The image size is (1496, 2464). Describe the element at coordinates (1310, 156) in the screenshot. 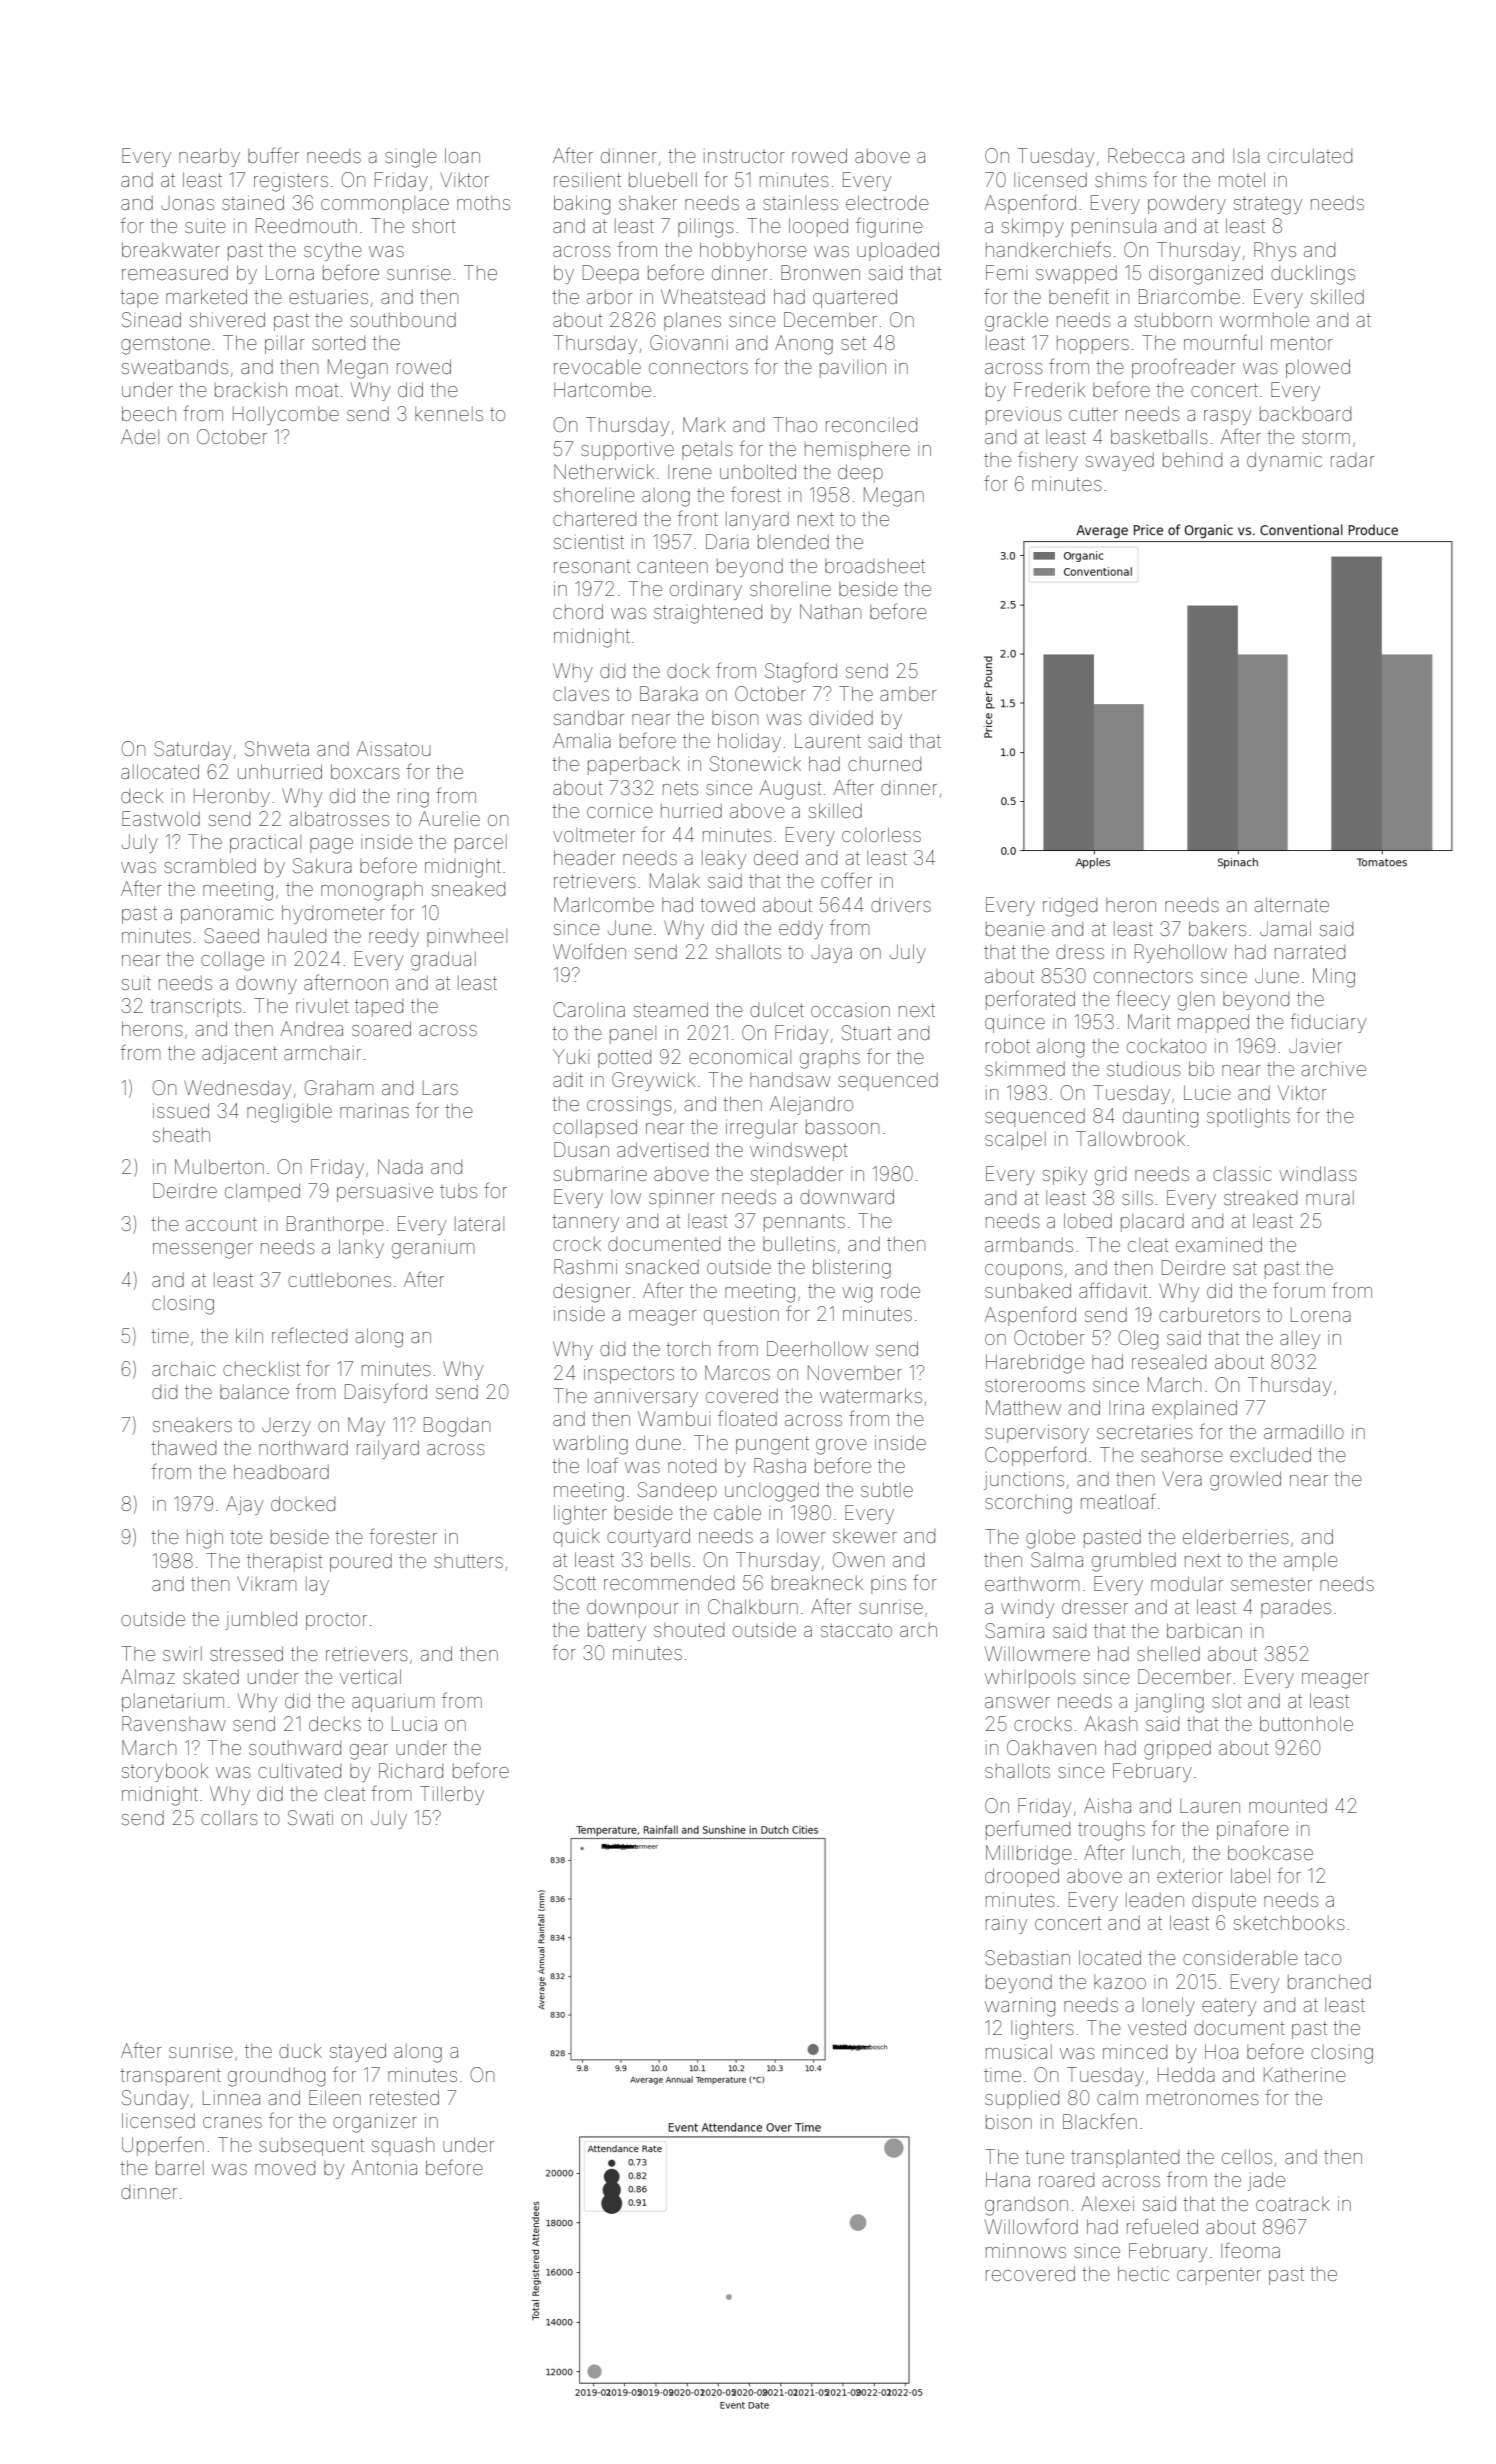

I see `circulated` at that location.
